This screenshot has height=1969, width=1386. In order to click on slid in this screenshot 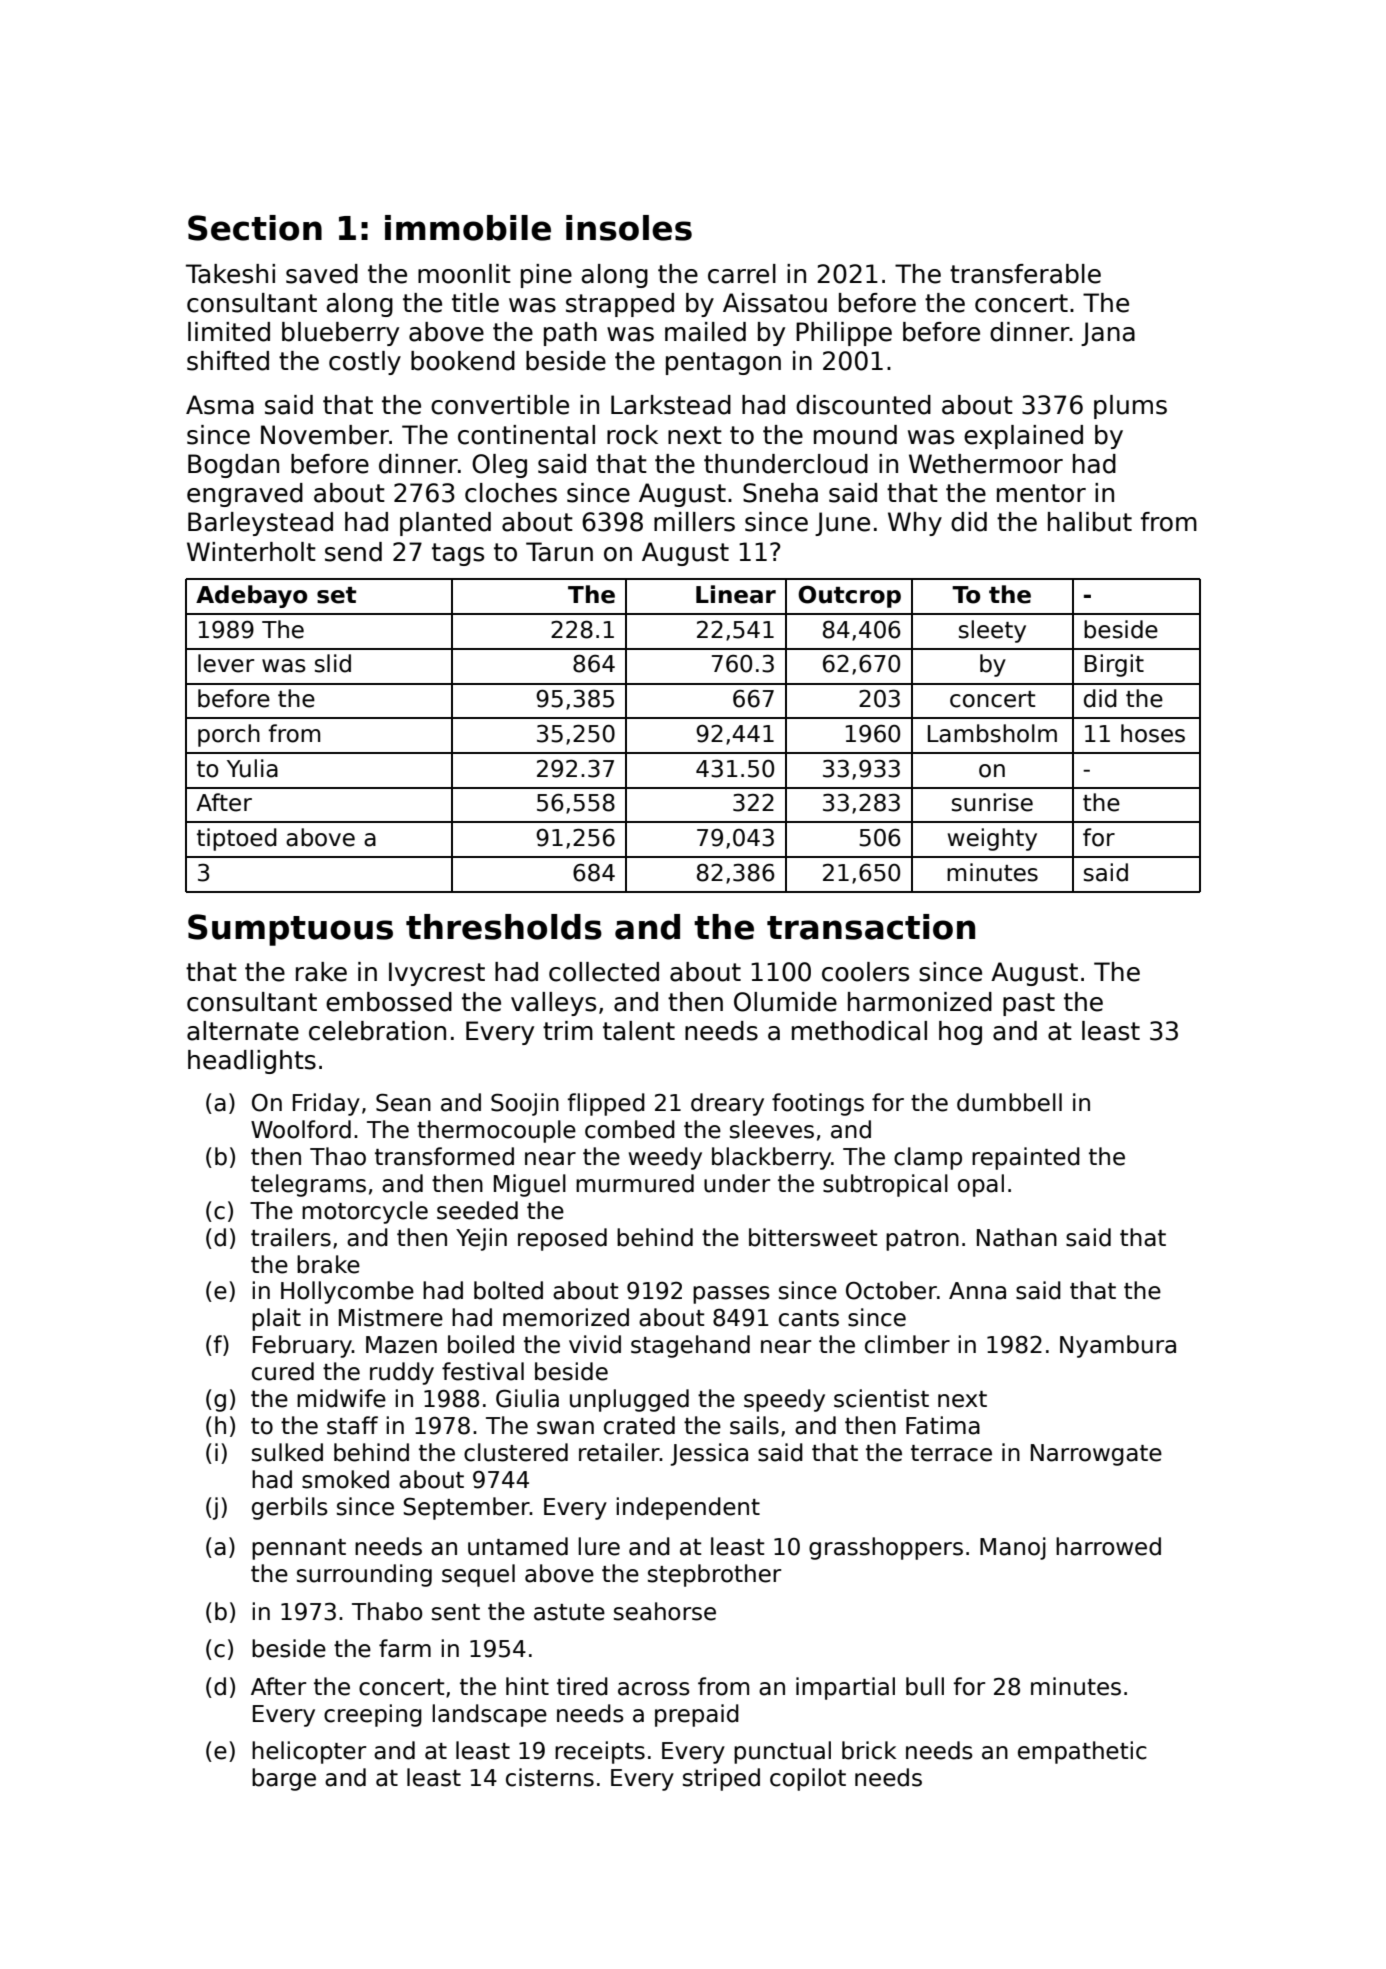, I will do `click(333, 663)`.
